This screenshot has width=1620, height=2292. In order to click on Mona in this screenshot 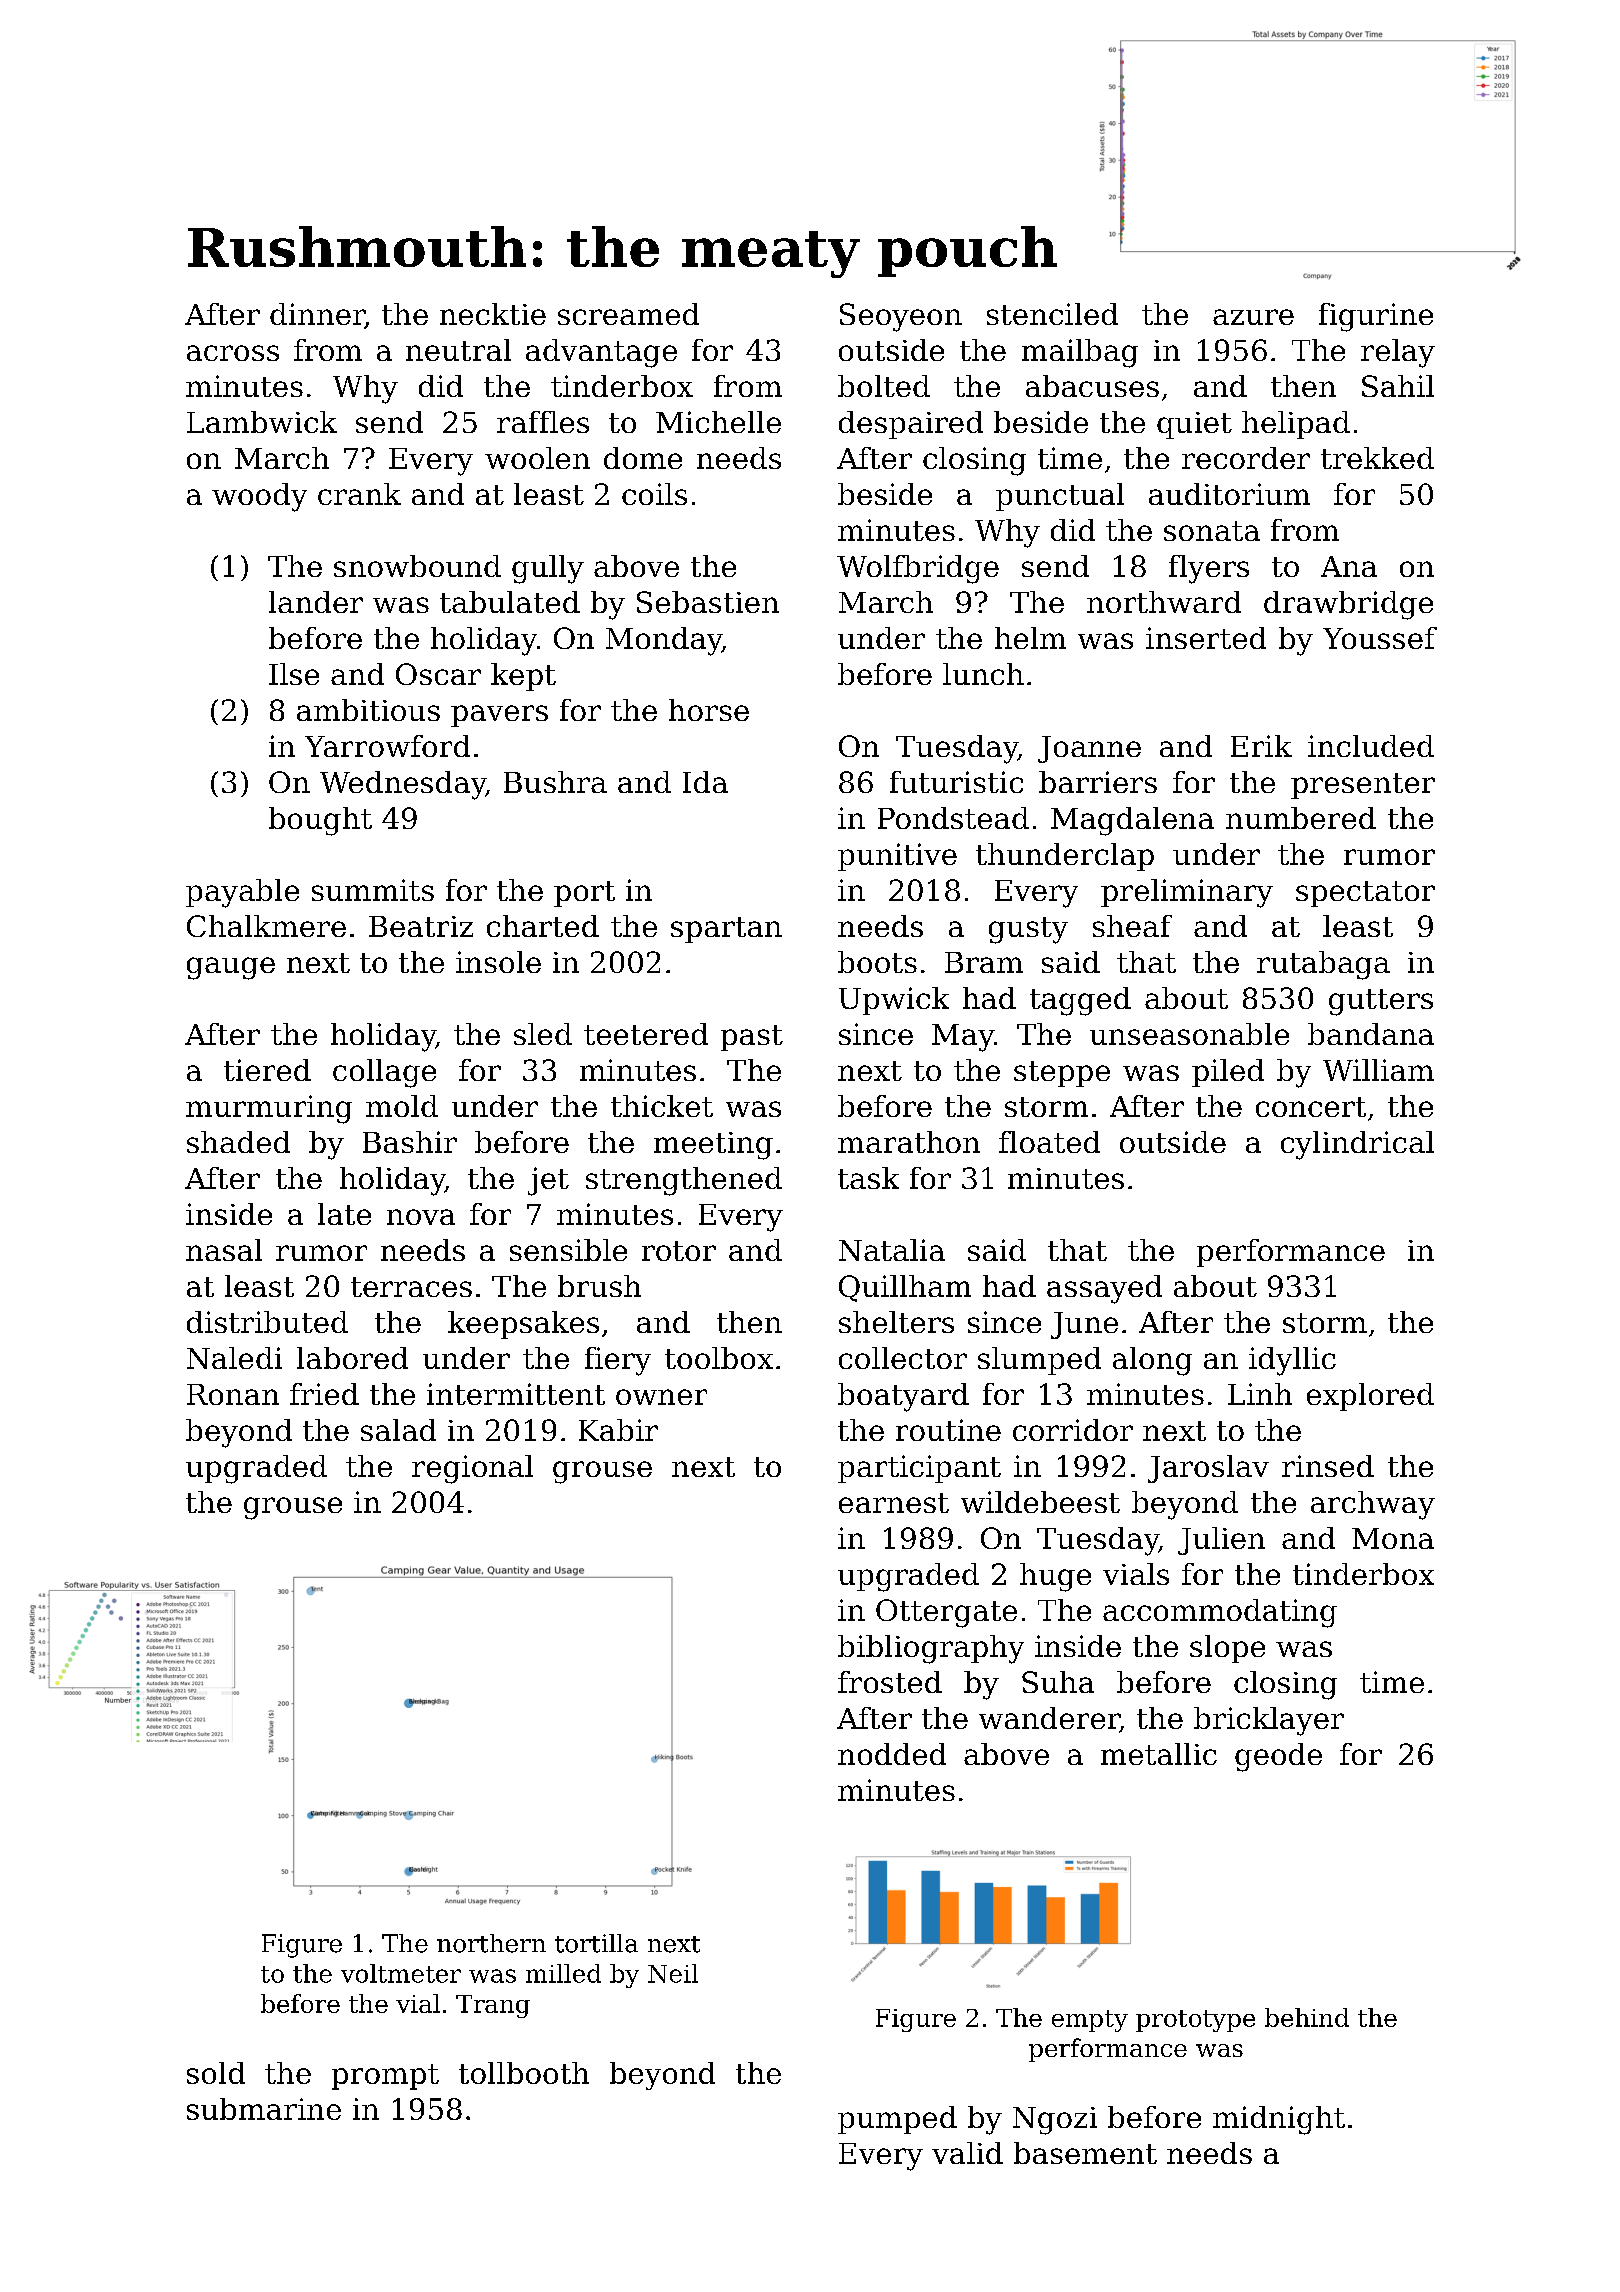, I will do `click(1393, 1538)`.
